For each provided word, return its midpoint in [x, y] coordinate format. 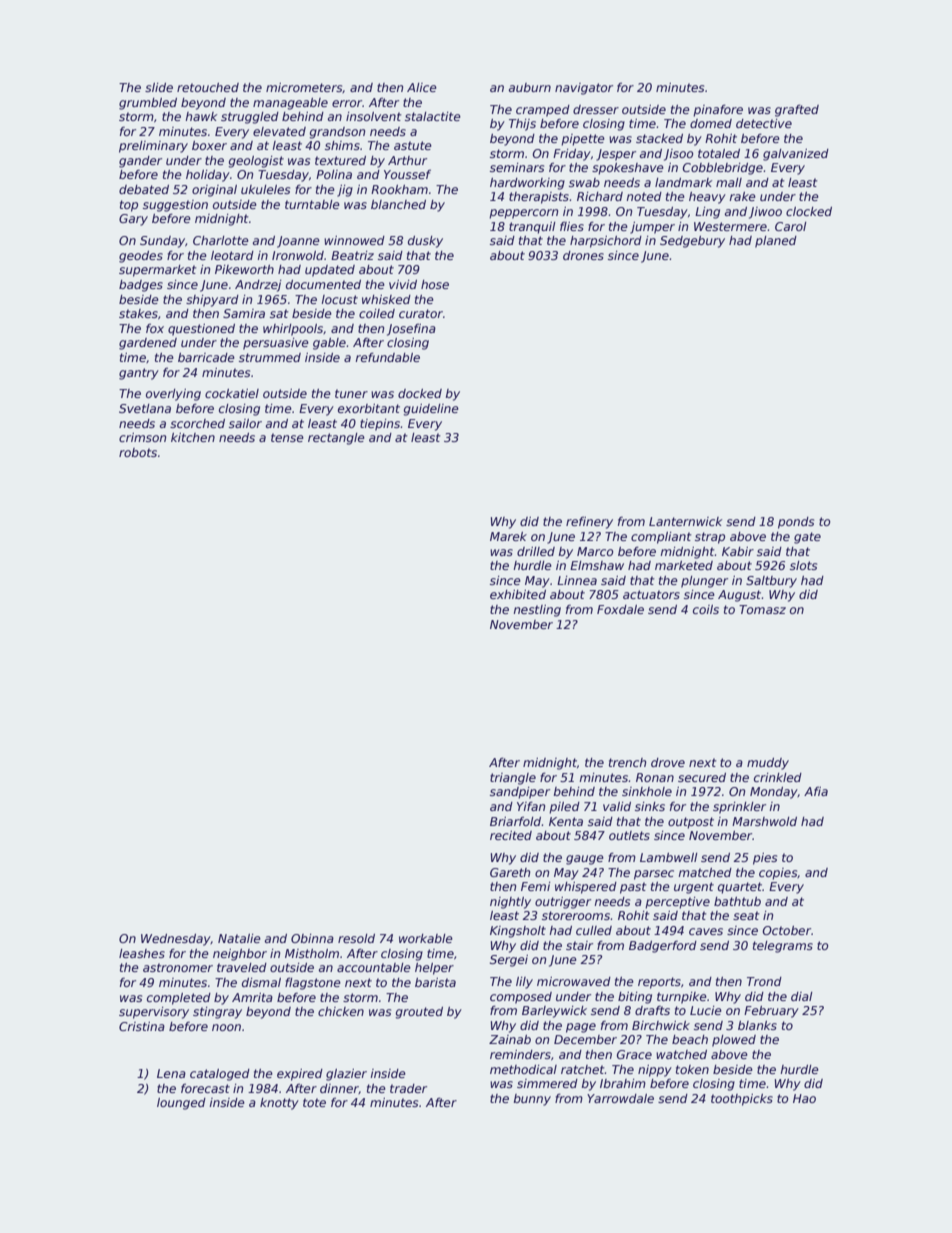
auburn [530, 87]
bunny [532, 1100]
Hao [804, 1098]
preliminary [153, 147]
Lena [171, 1073]
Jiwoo [765, 213]
